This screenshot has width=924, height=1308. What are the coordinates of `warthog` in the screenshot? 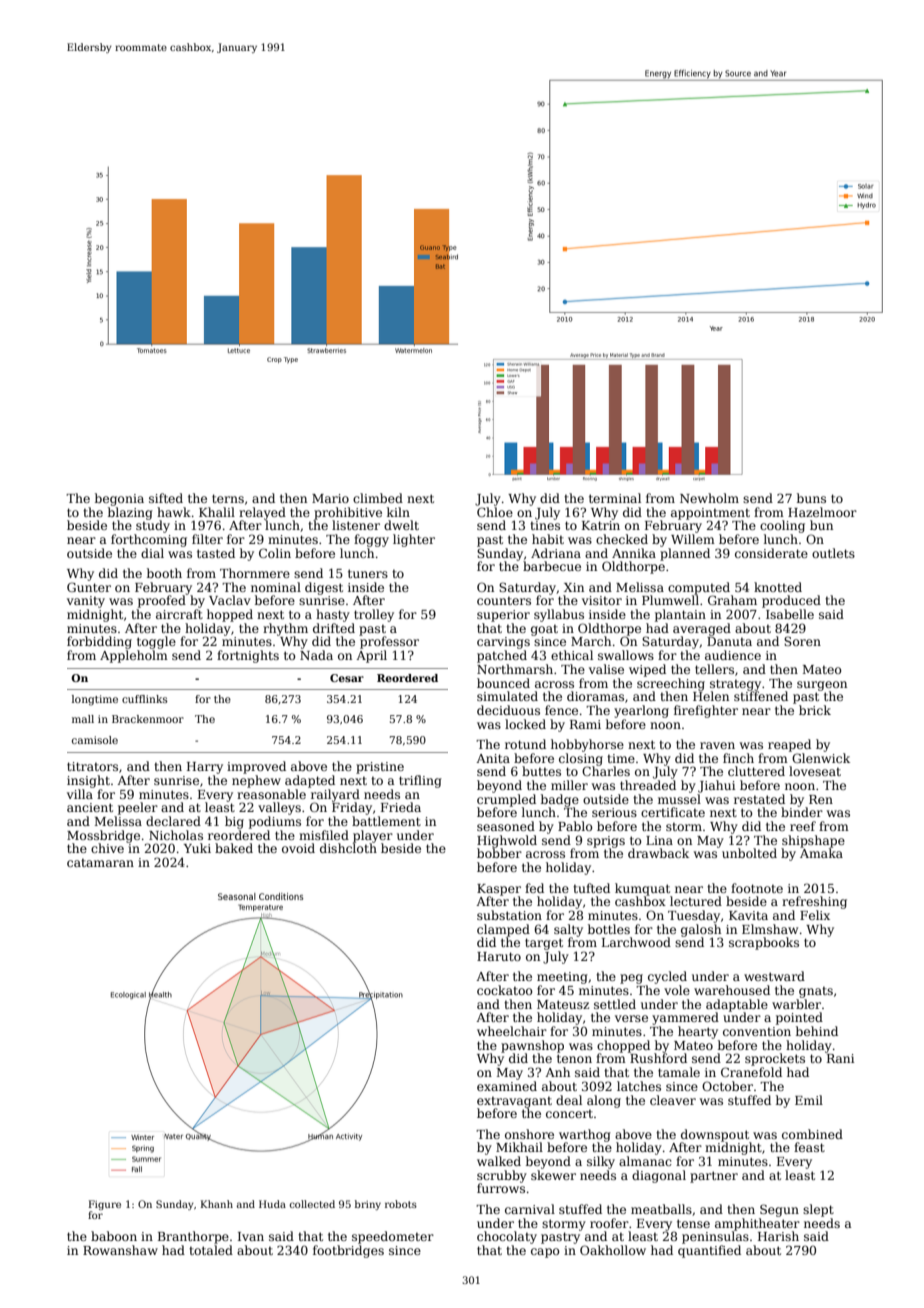 It's located at (585, 1135).
